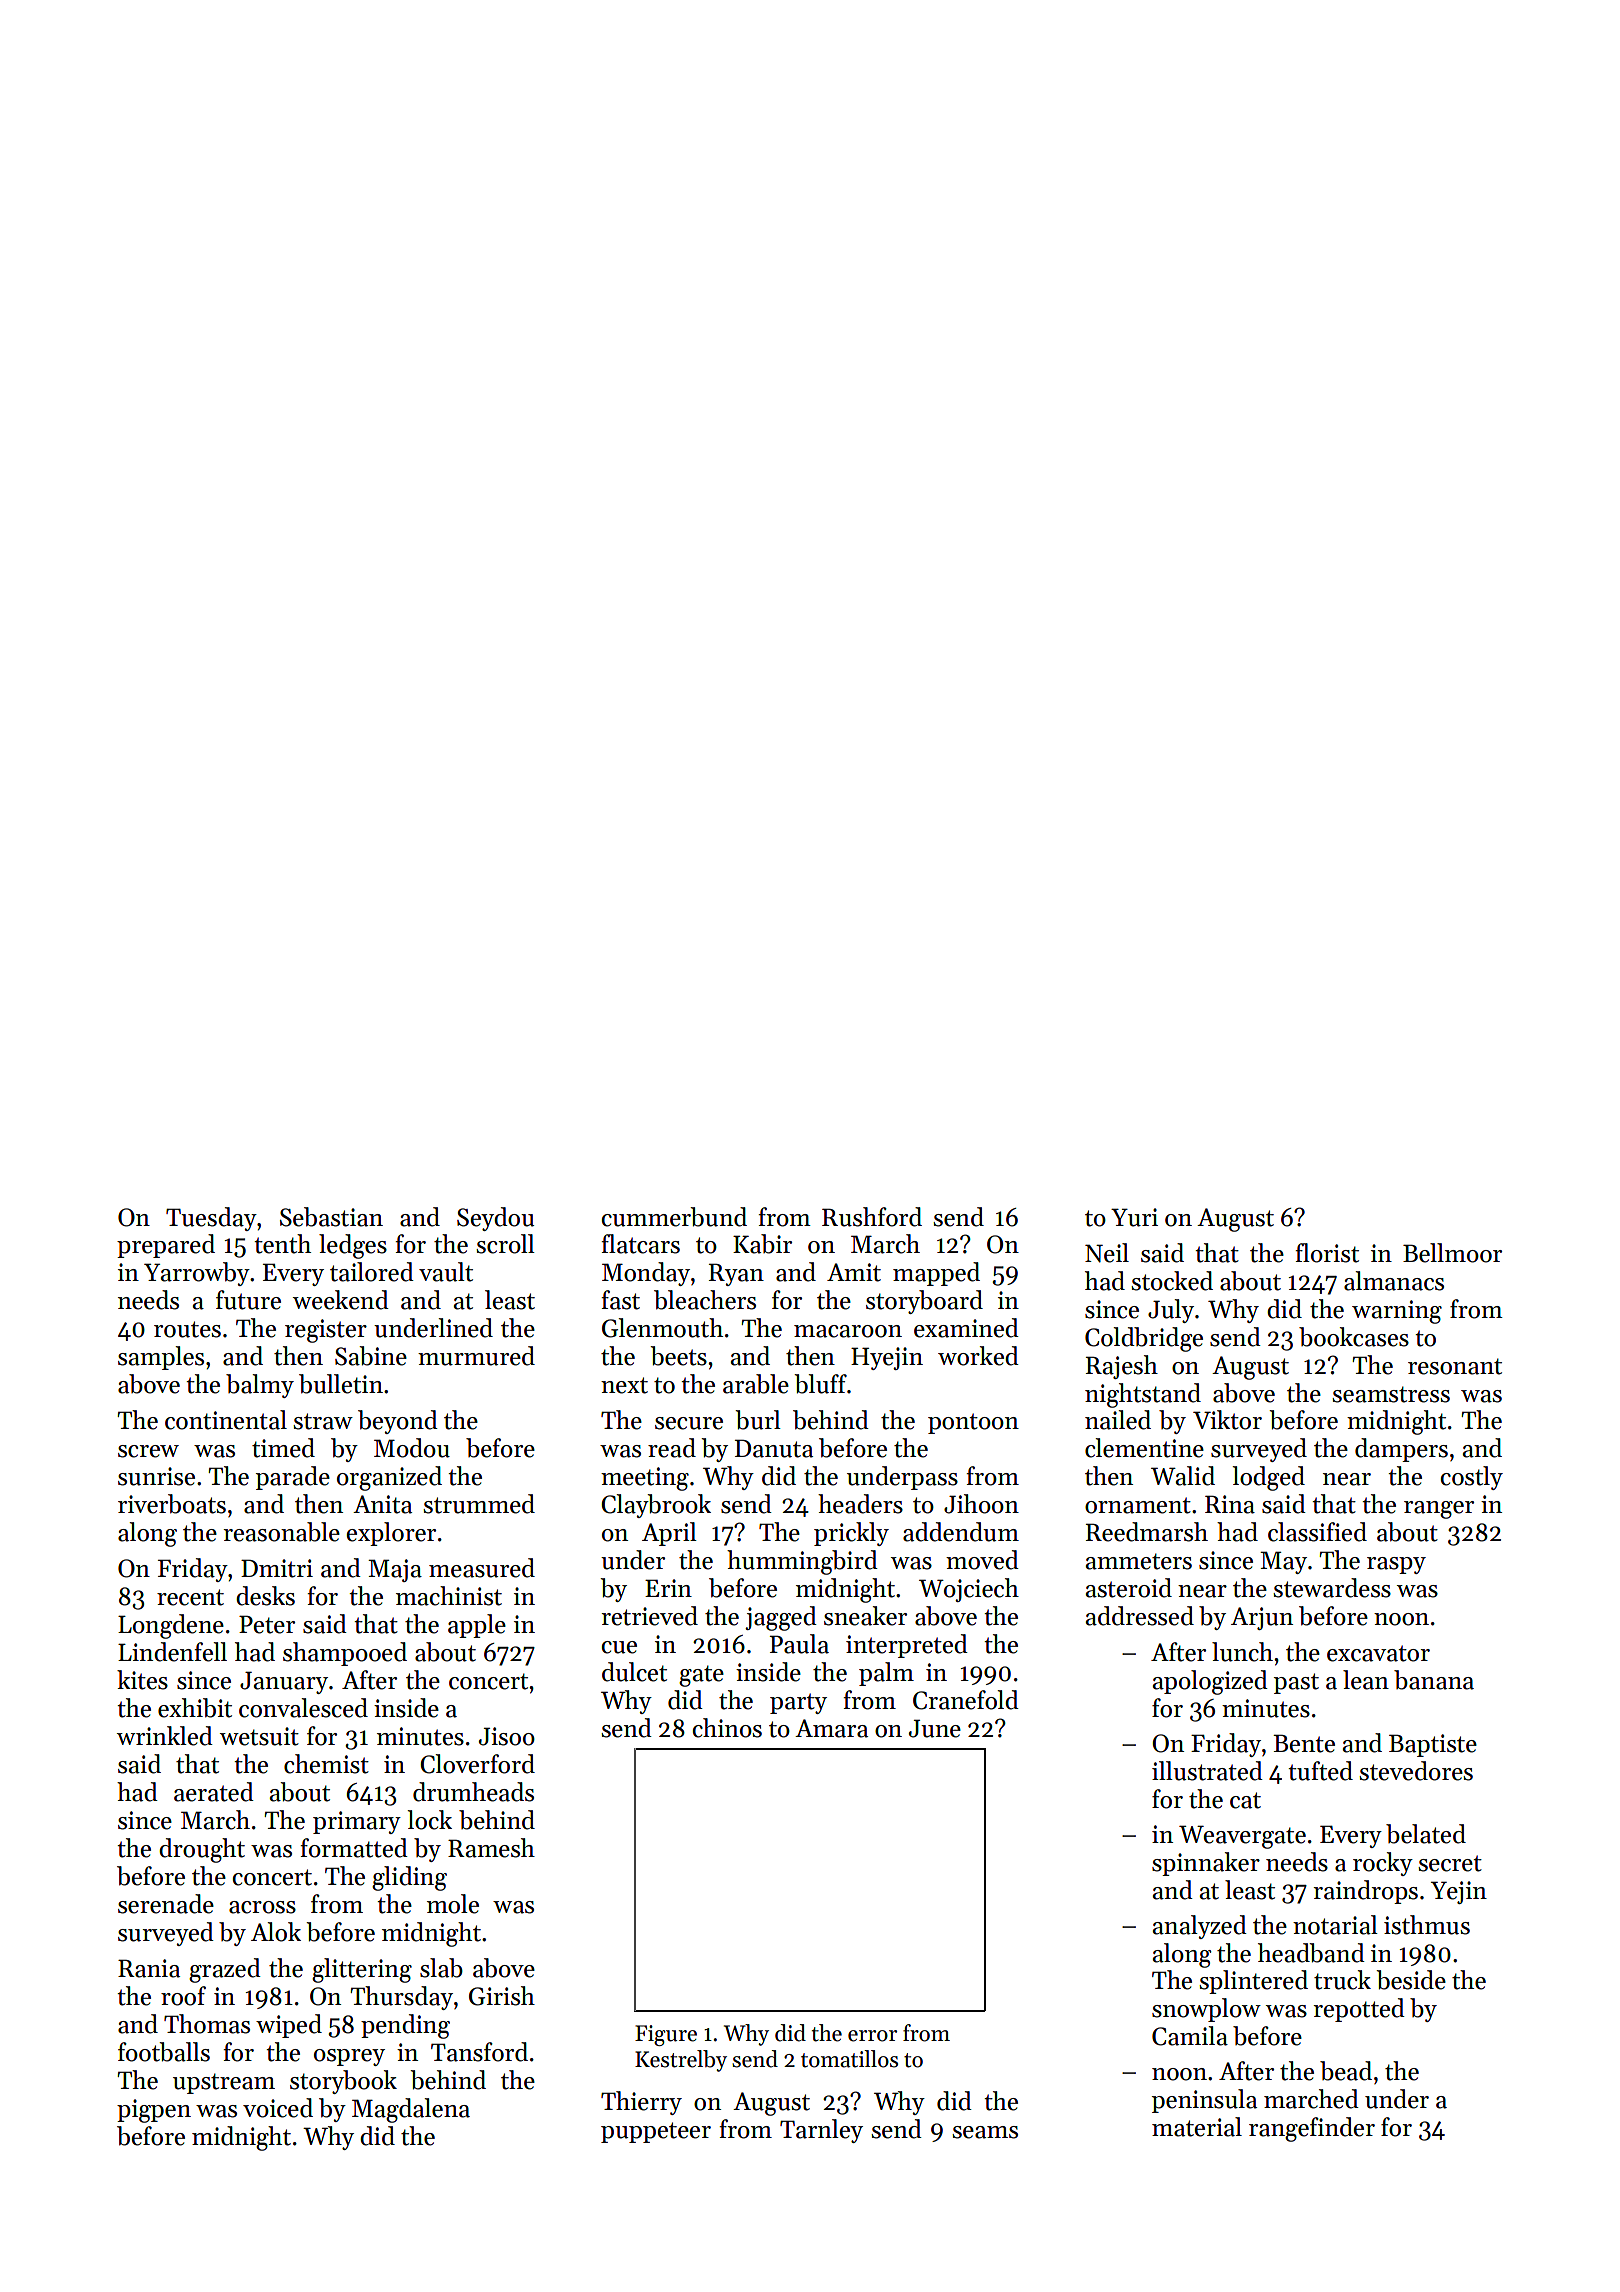  Describe the element at coordinates (981, 1504) in the screenshot. I see `Jihoon` at that location.
